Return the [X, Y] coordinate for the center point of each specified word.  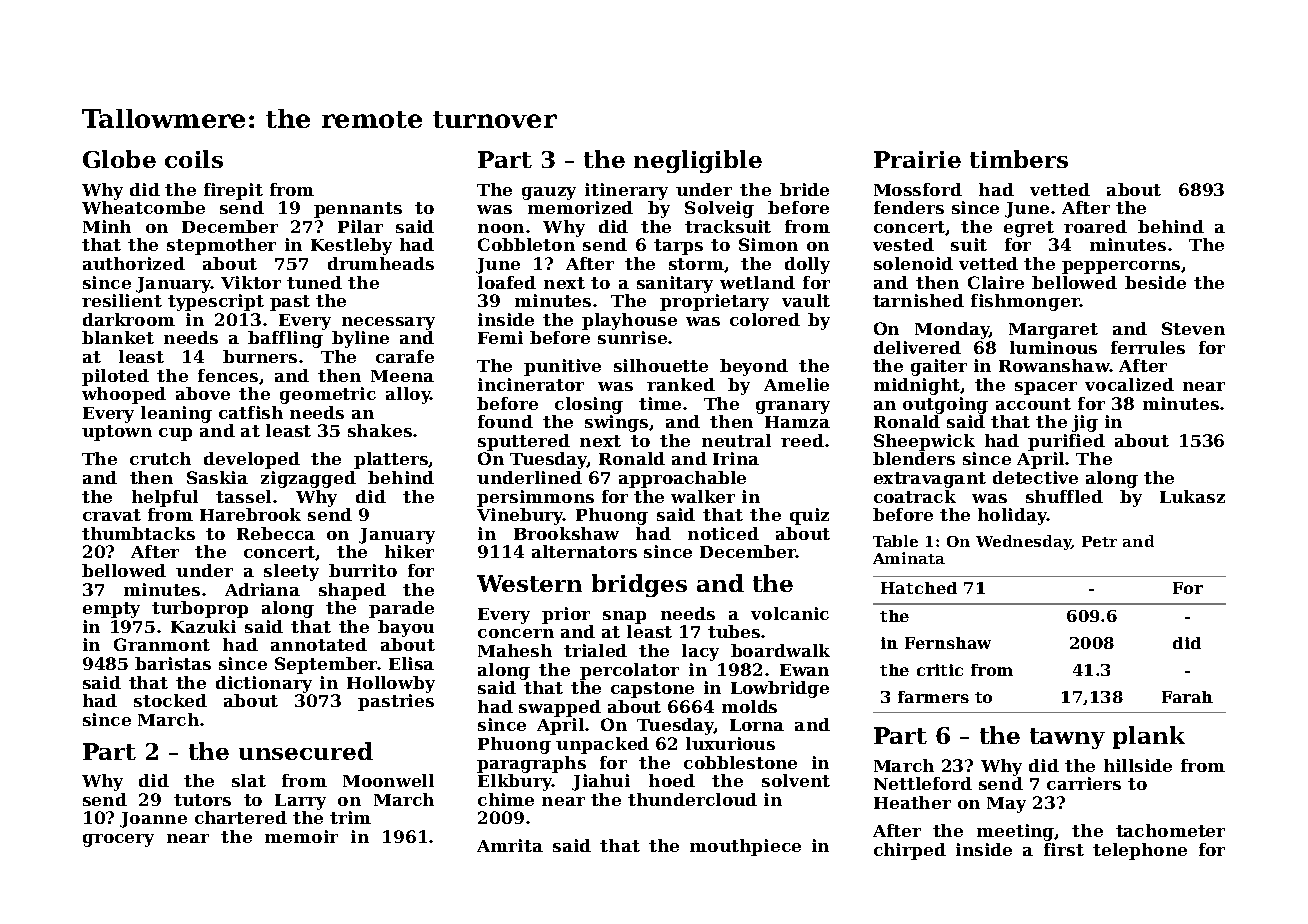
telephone [1140, 851]
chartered [241, 817]
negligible [698, 161]
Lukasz [1192, 496]
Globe [119, 159]
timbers [1019, 159]
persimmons [535, 498]
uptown [117, 433]
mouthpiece [745, 847]
